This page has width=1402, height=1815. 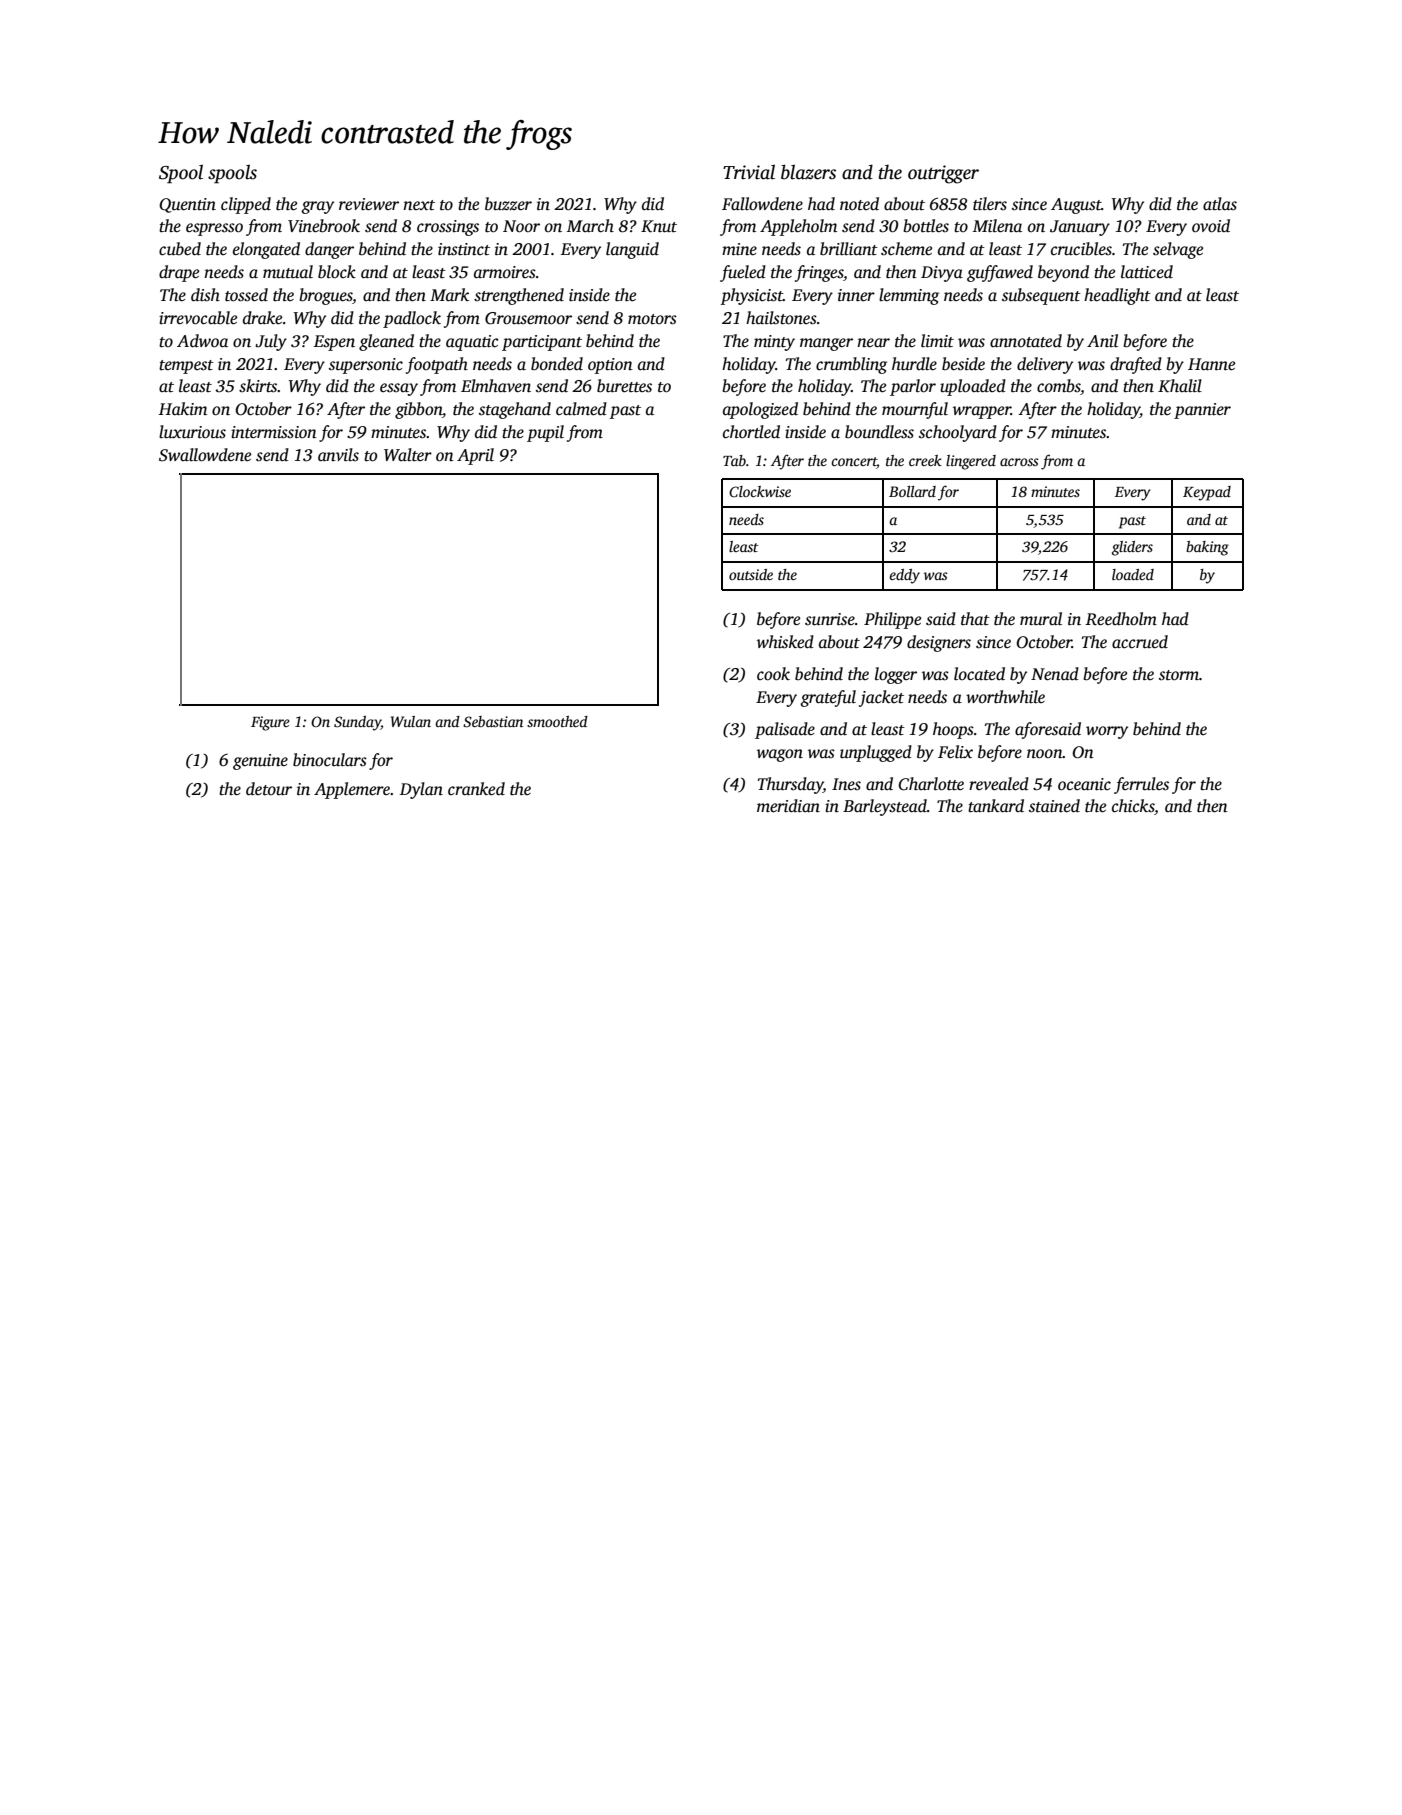 I want to click on Trivial, so click(x=749, y=172).
